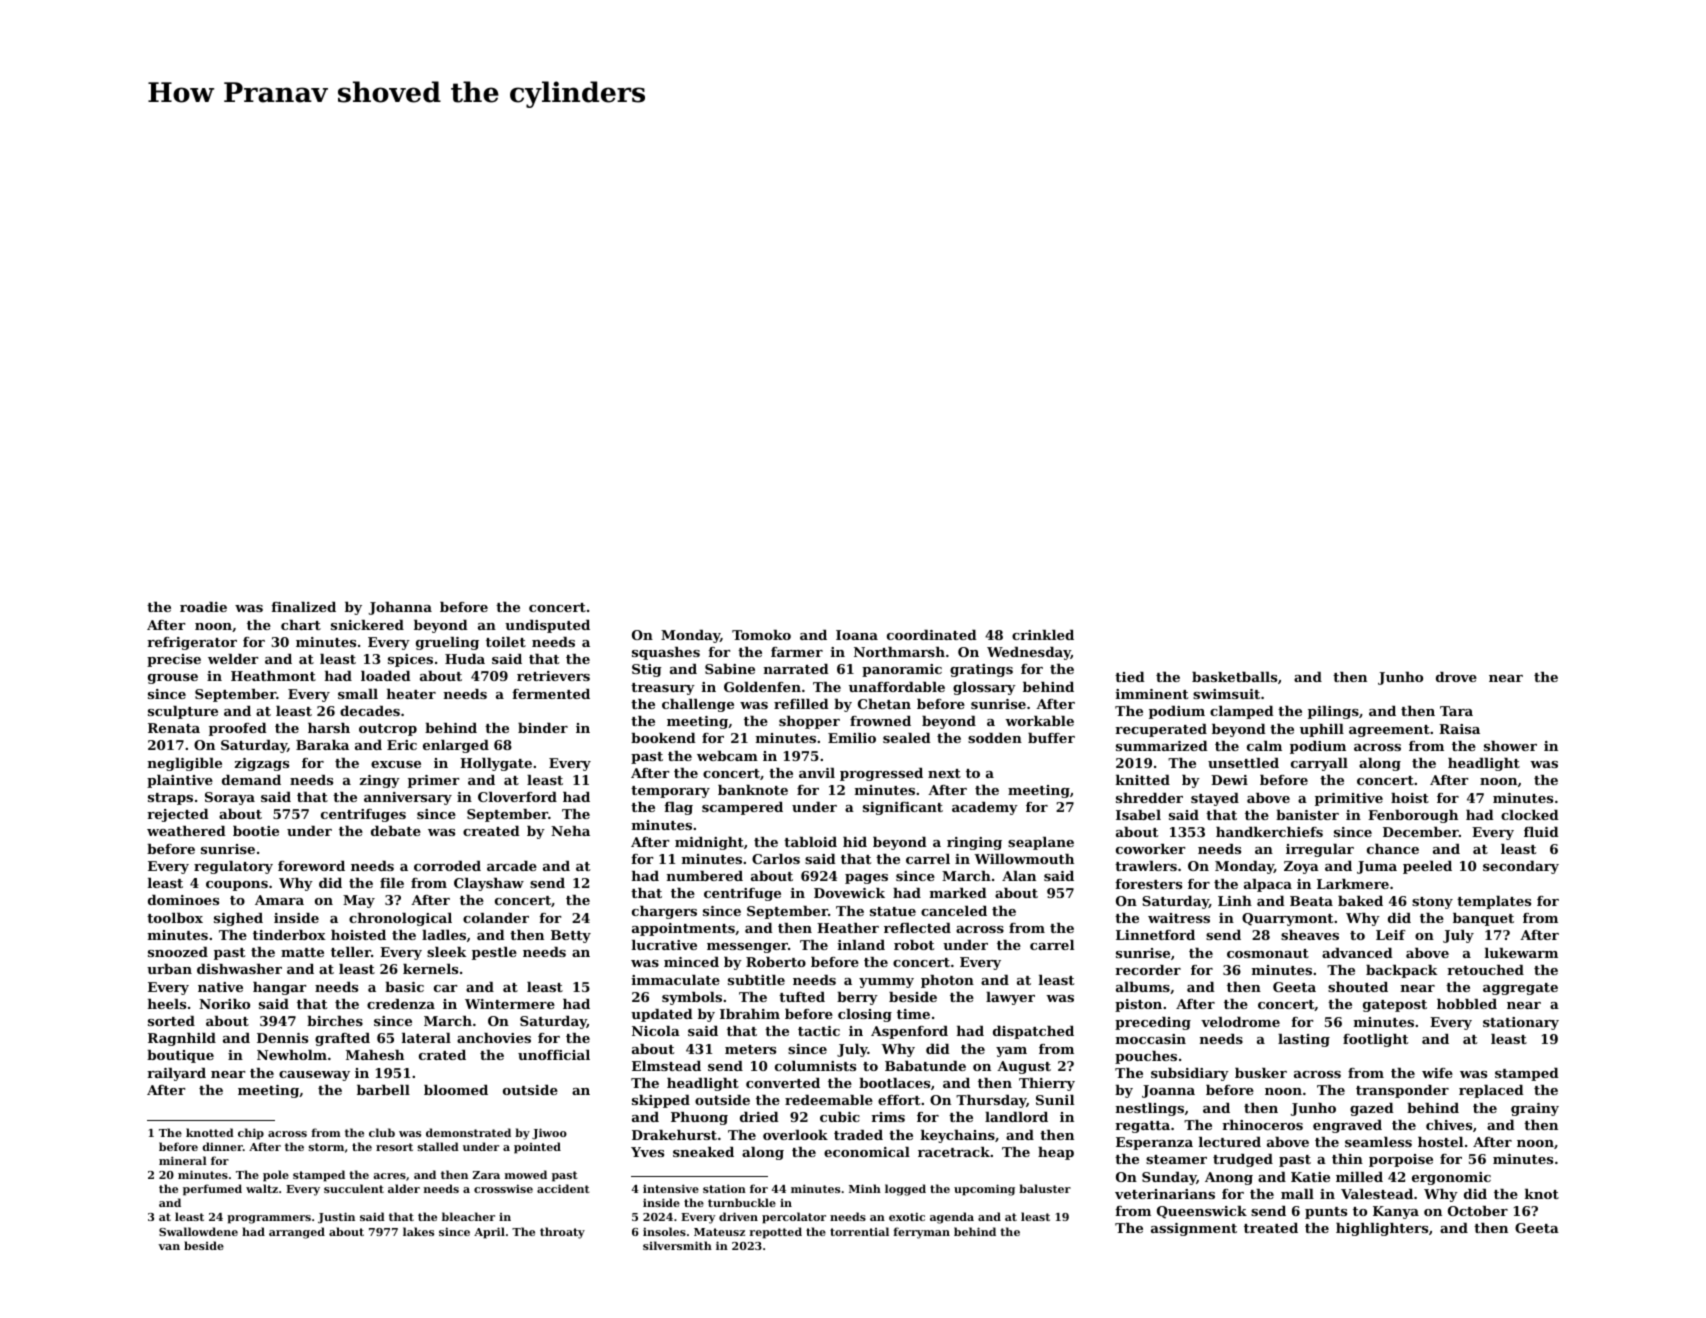 The image size is (1706, 1318). What do you see at coordinates (396, 831) in the screenshot?
I see `debate` at bounding box center [396, 831].
